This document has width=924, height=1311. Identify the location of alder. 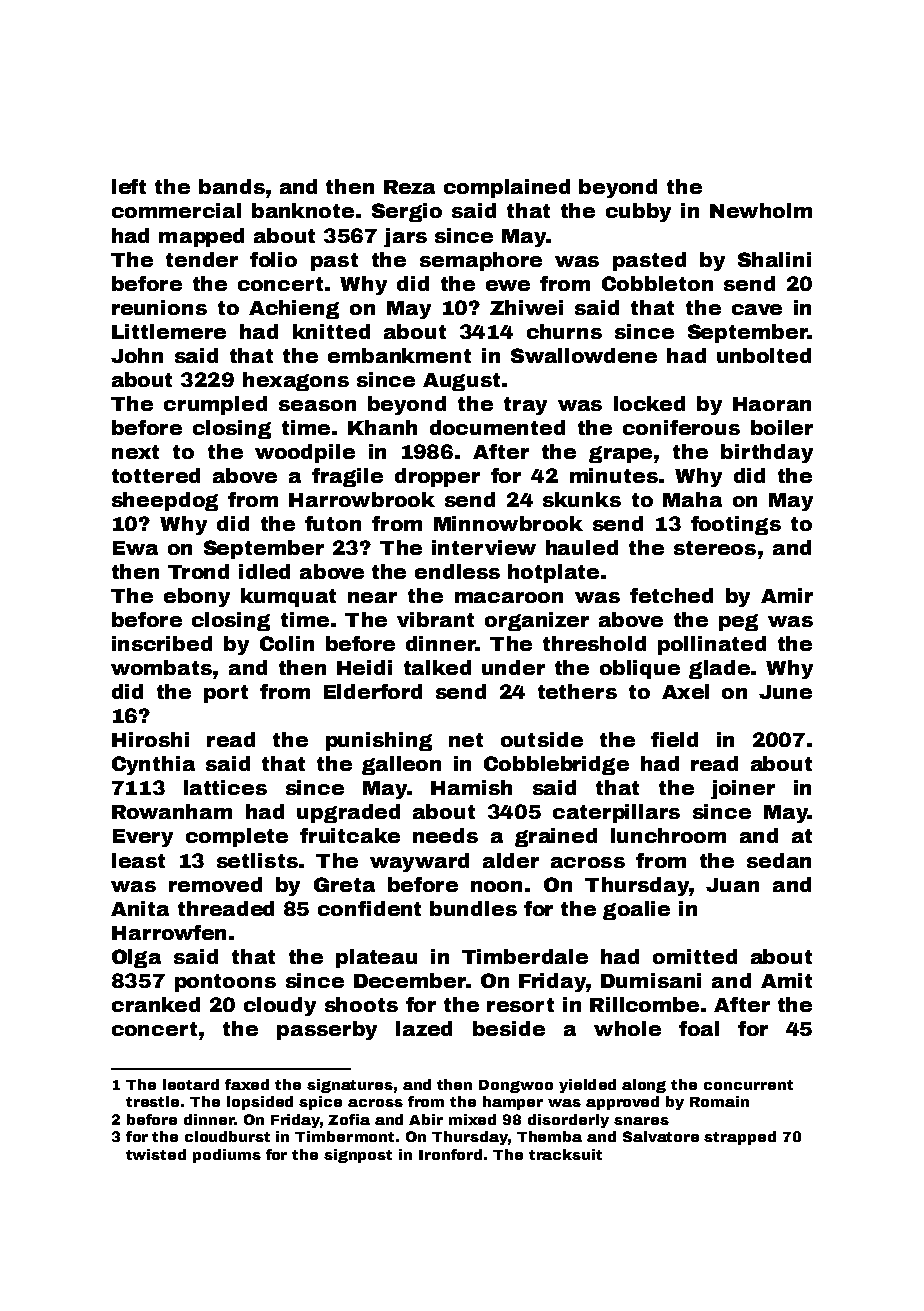
(511, 860).
